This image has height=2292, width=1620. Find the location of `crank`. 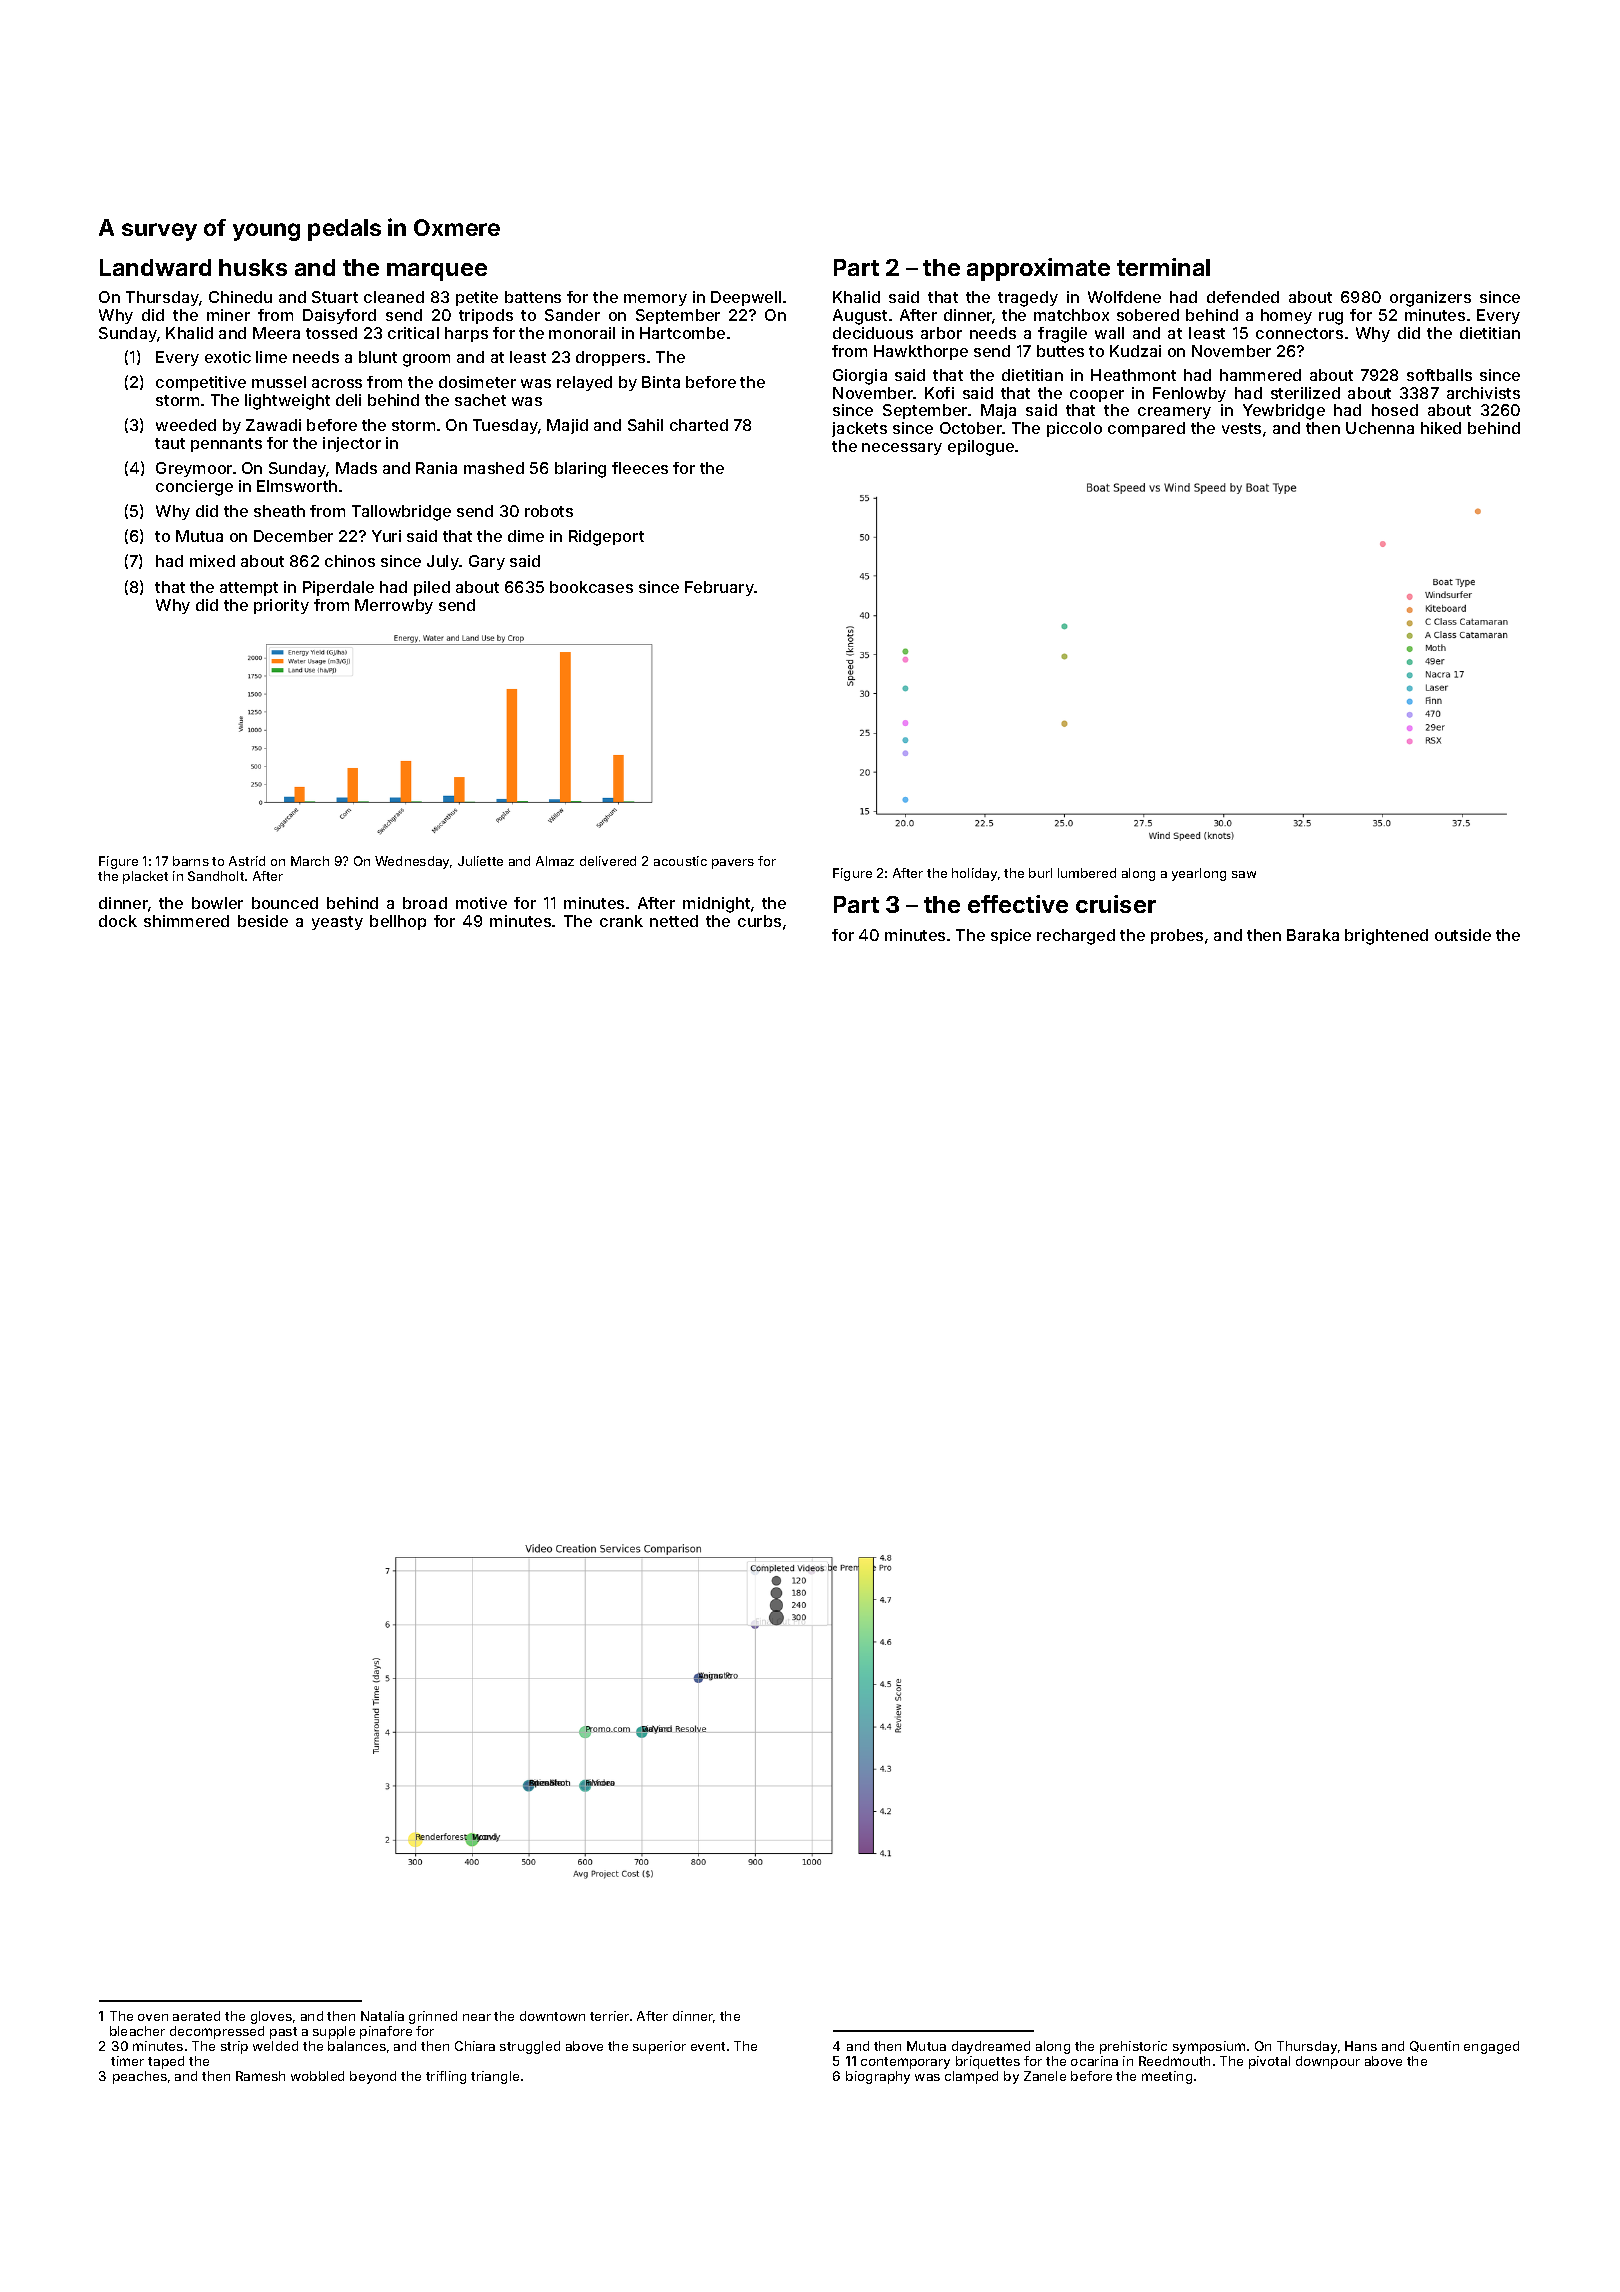

crank is located at coordinates (621, 921).
